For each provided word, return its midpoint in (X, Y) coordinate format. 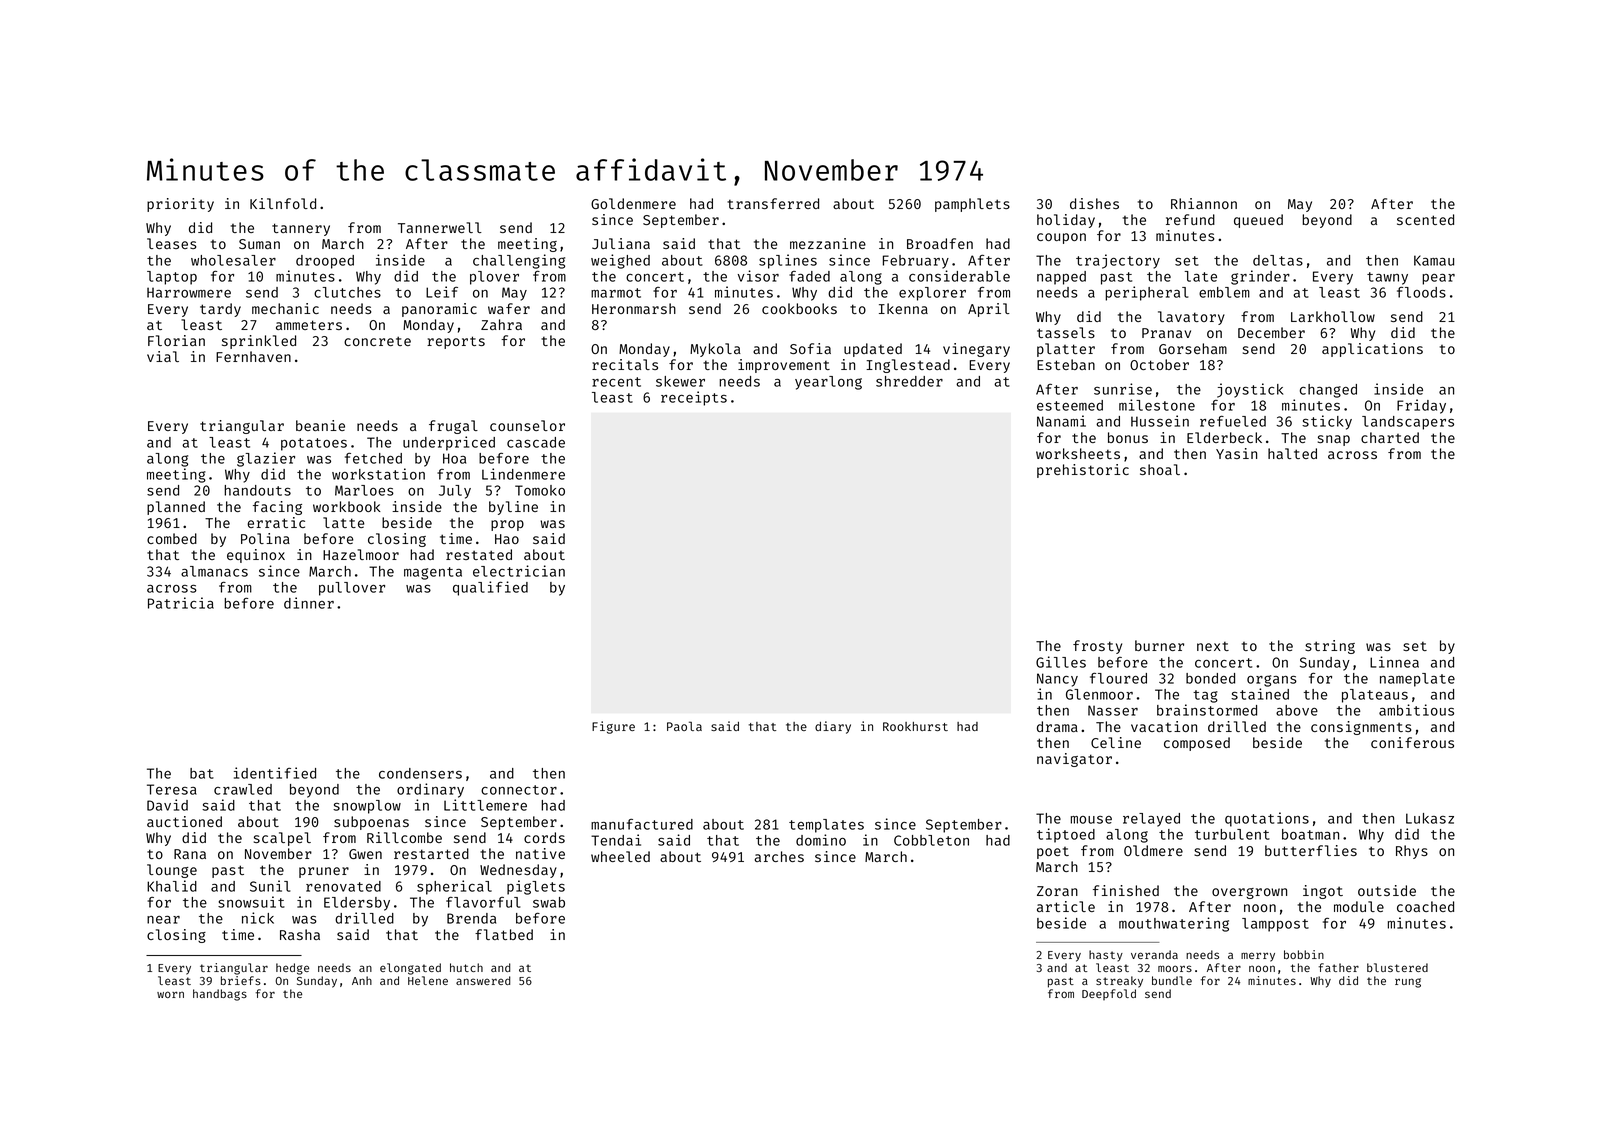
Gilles (1061, 662)
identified (275, 773)
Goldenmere (633, 203)
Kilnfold (283, 203)
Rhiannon (1204, 203)
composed (1197, 744)
